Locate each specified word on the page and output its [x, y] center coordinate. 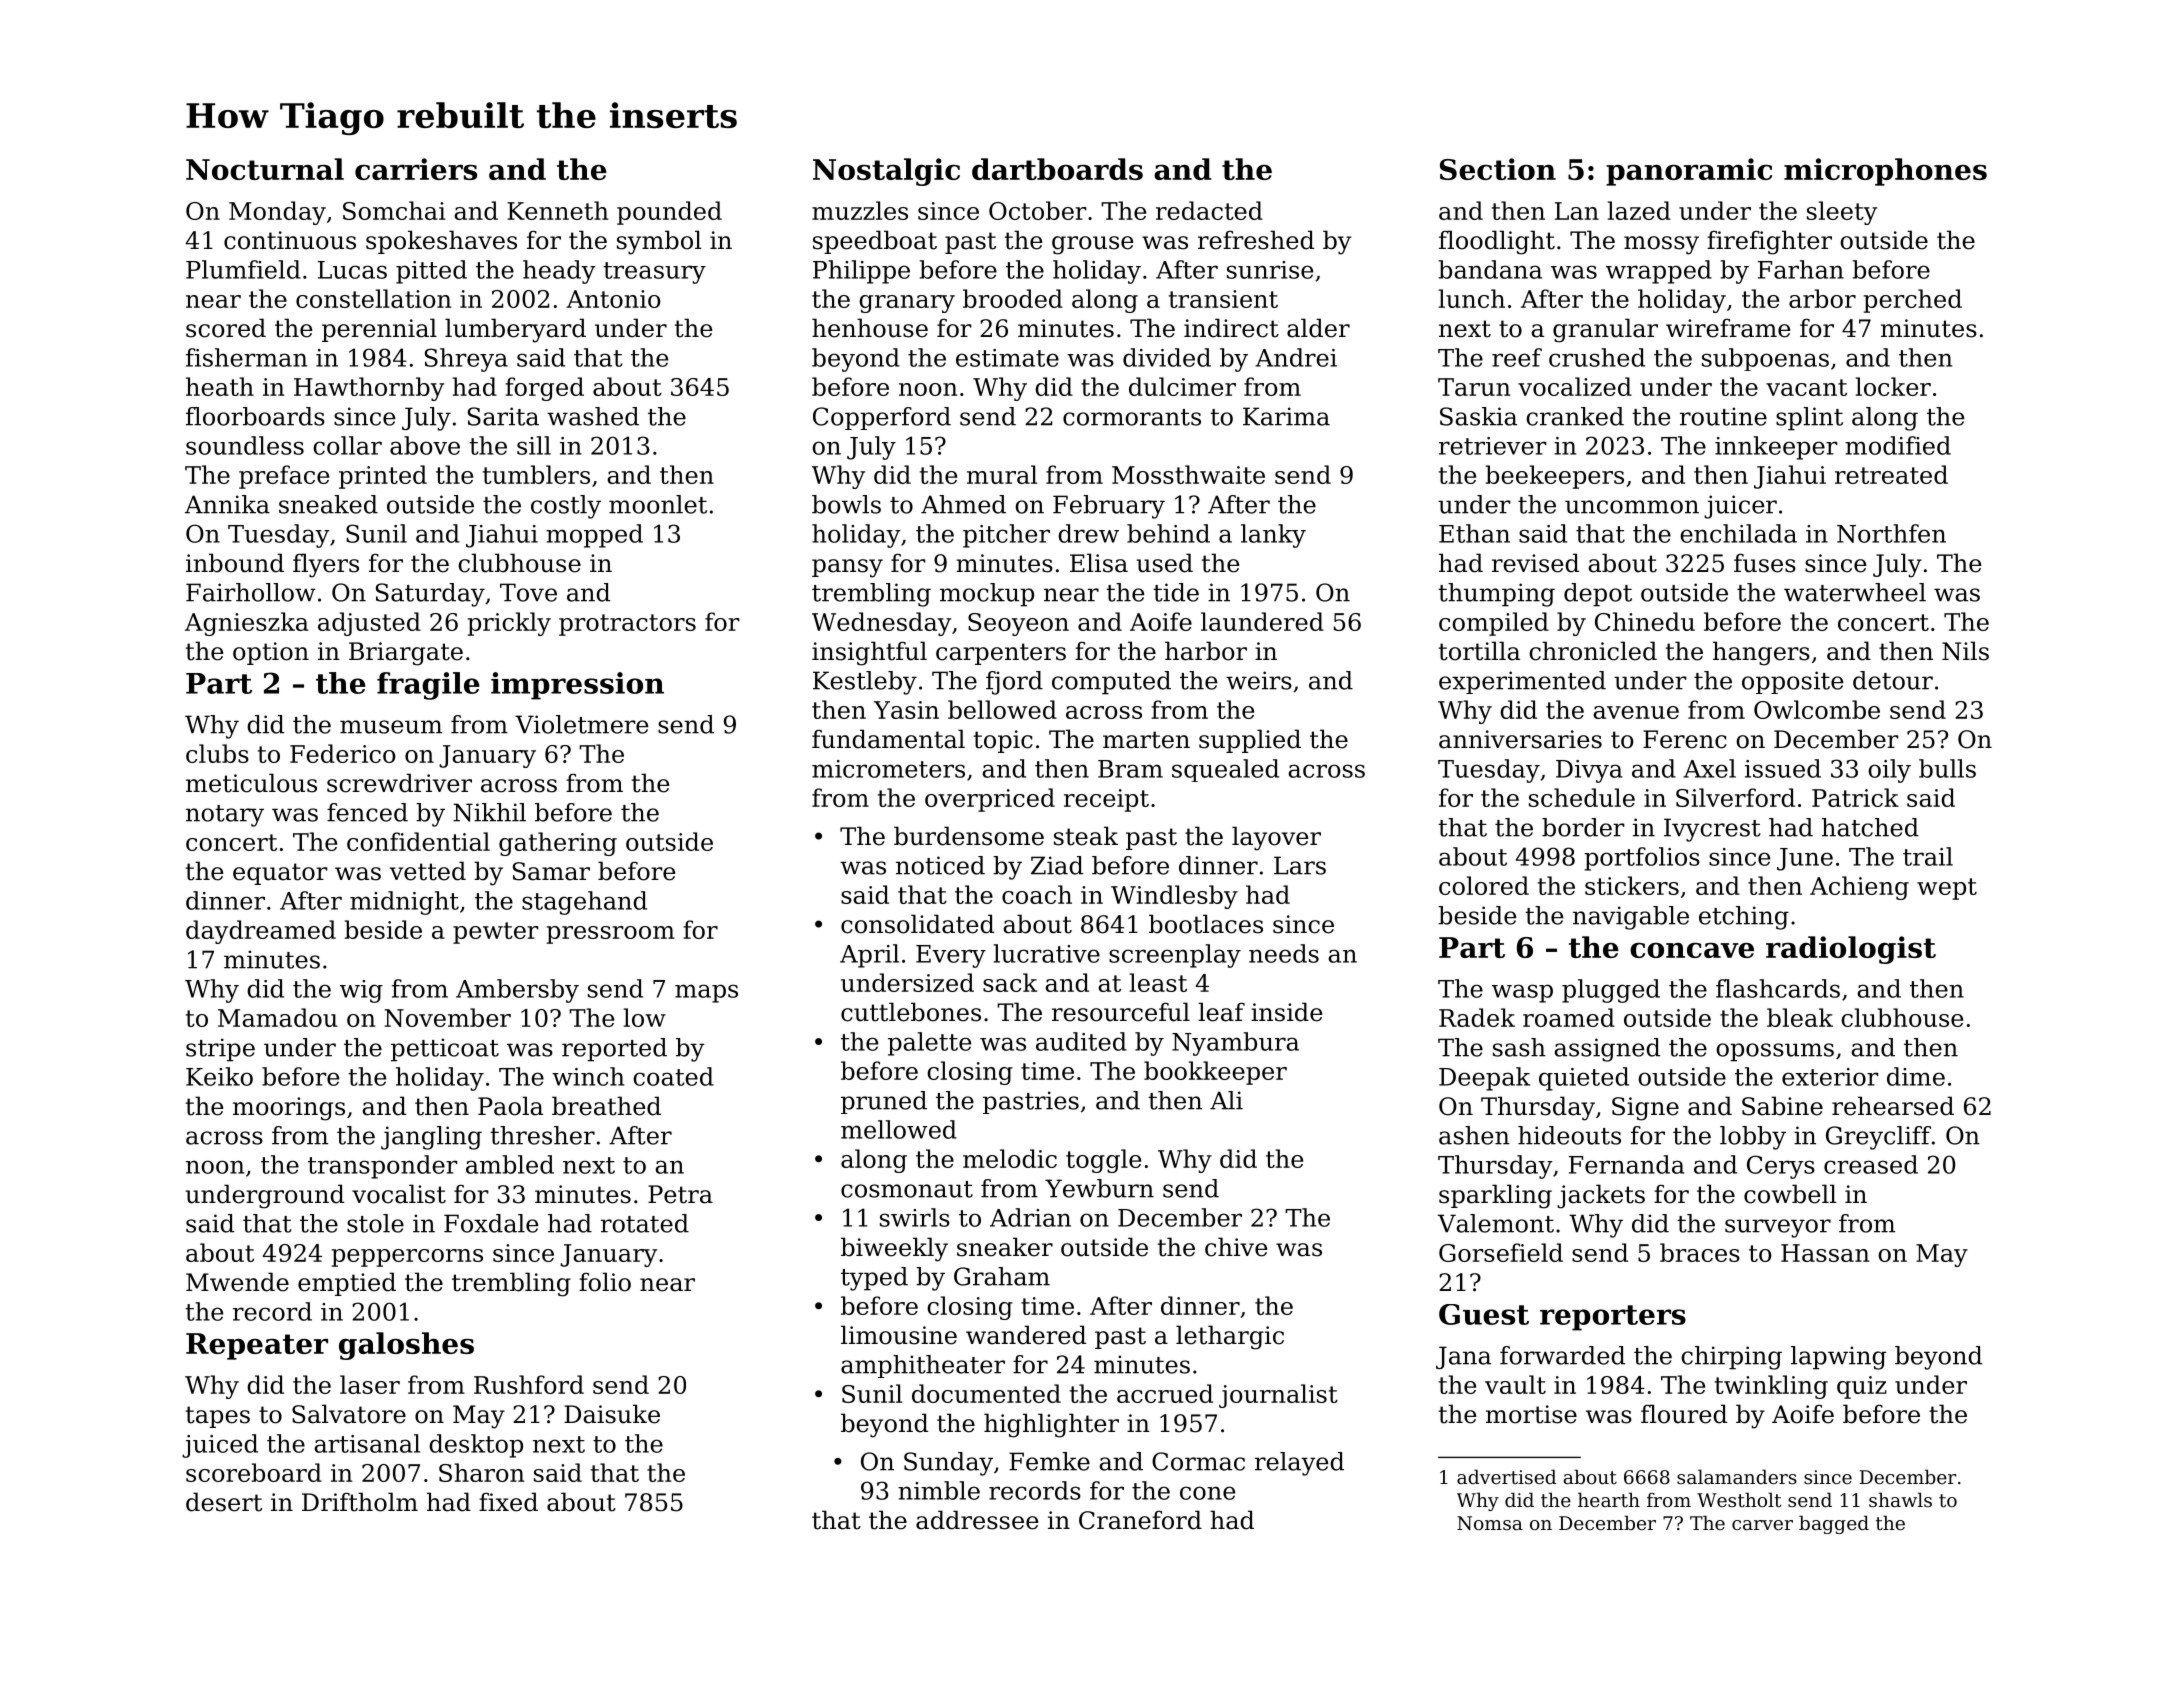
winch [588, 1076]
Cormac [1198, 1461]
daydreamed [261, 932]
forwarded [1562, 1355]
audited [1081, 1041]
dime [1916, 1076]
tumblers [536, 474]
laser [370, 1384]
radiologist [1851, 950]
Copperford [882, 418]
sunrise [1270, 270]
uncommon [1632, 507]
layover [1276, 838]
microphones [1885, 172]
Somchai [394, 210]
